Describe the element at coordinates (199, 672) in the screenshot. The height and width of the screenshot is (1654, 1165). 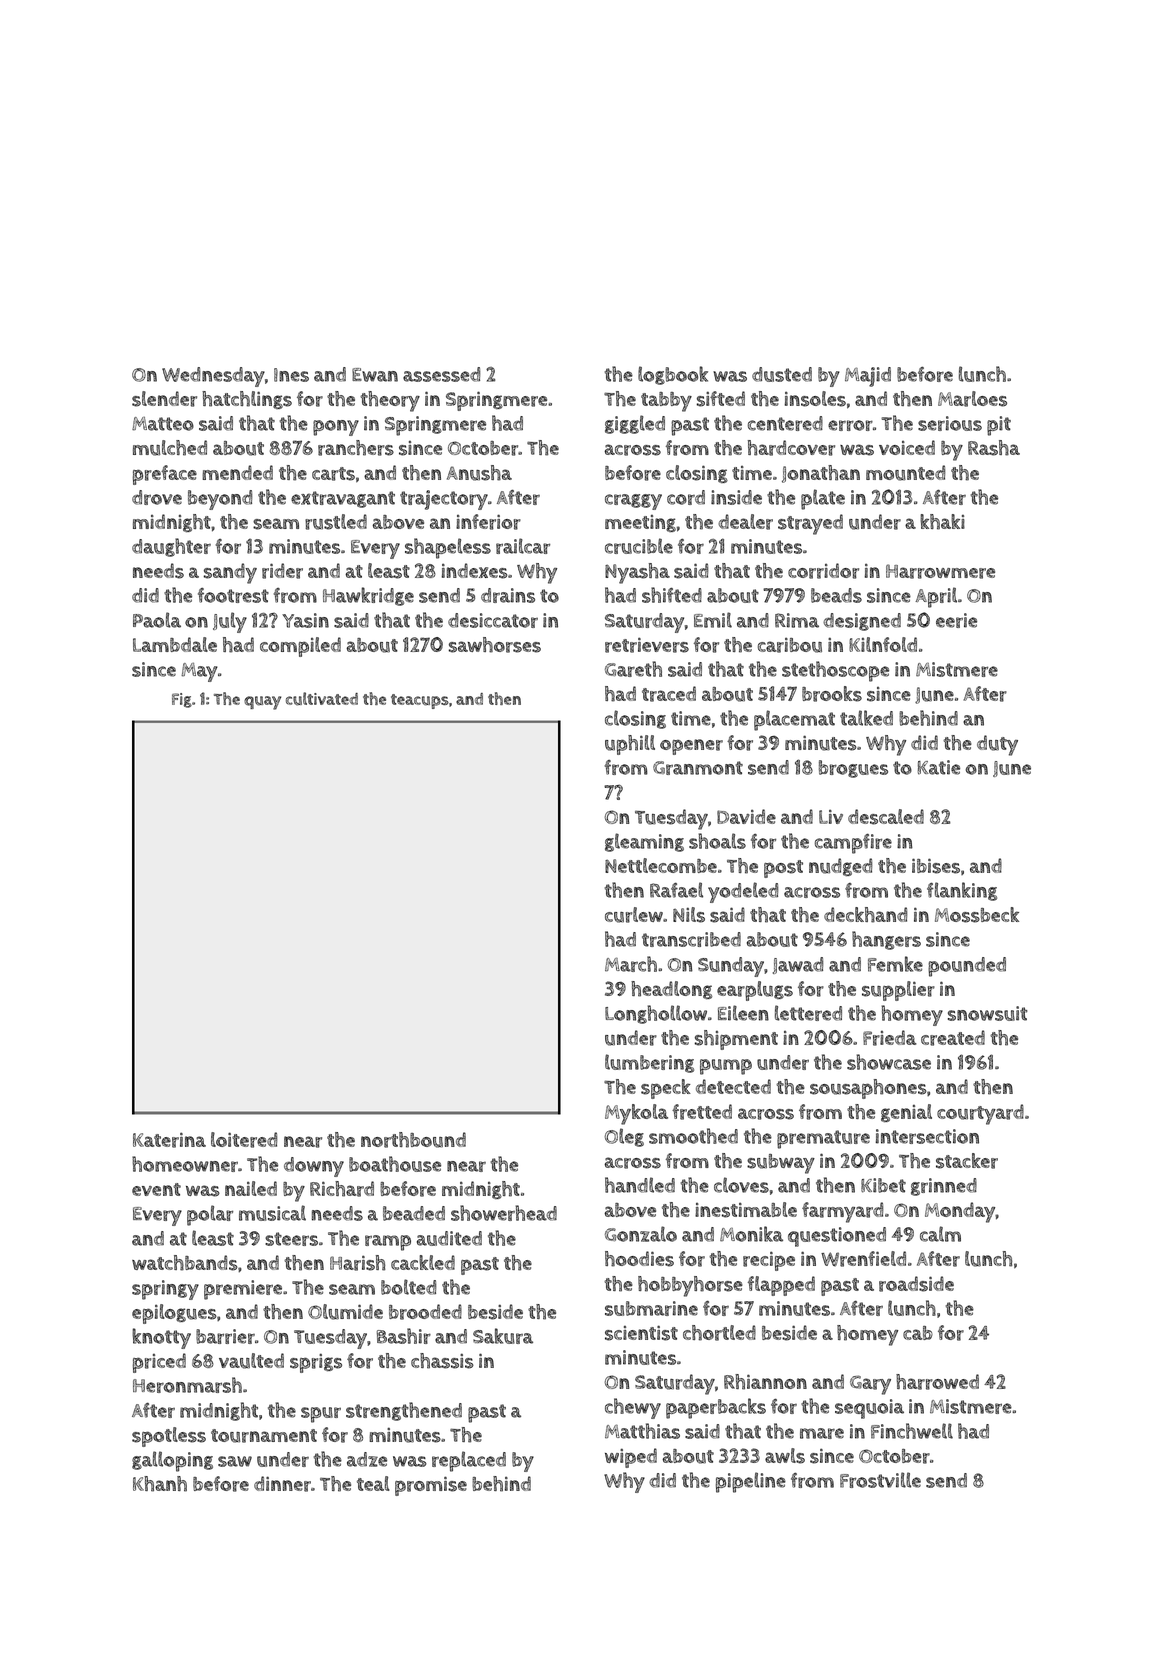
I see `May` at that location.
